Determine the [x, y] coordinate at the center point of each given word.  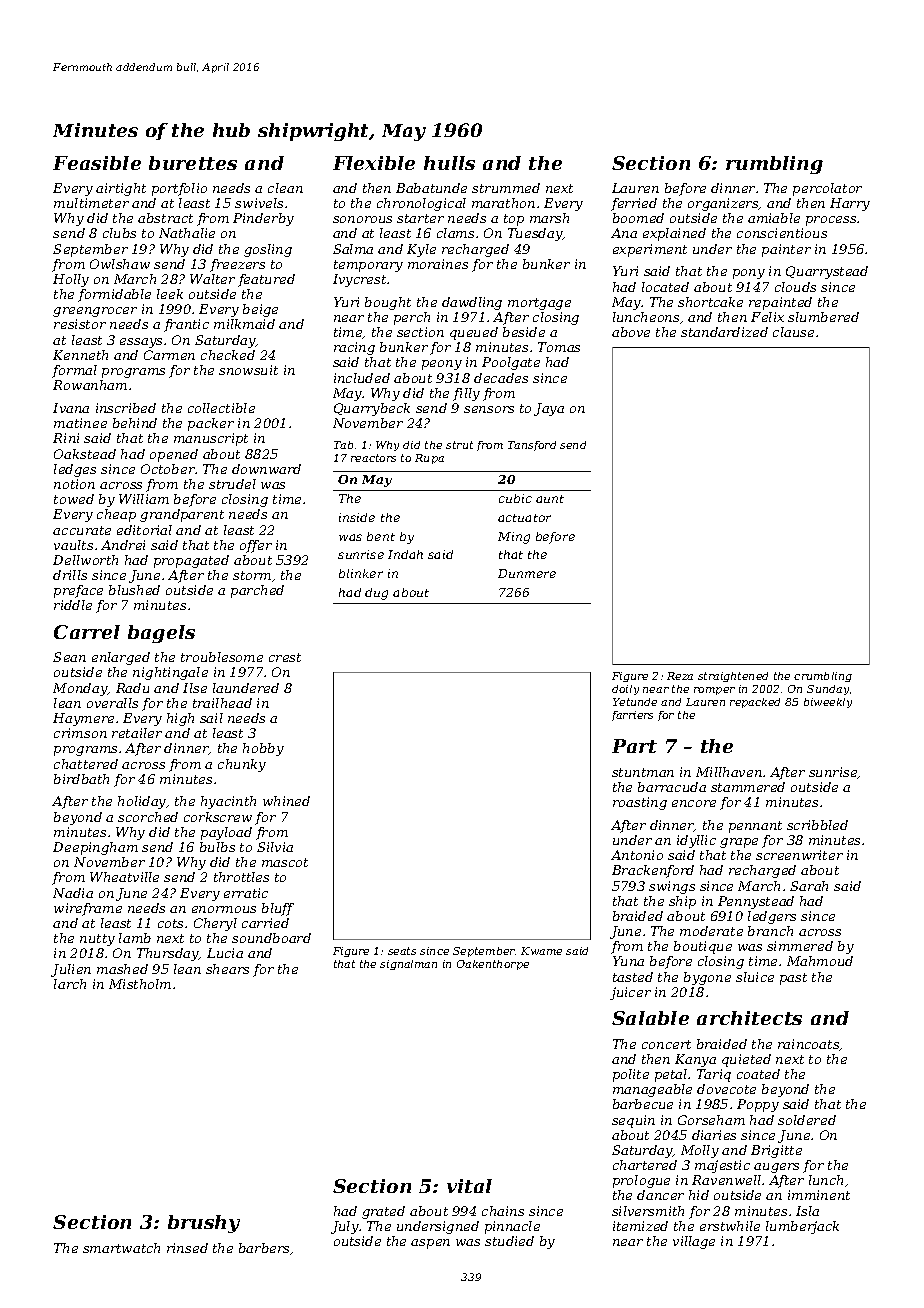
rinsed [187, 1248]
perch [412, 318]
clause [793, 332]
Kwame [541, 951]
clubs [119, 233]
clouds [795, 287]
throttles [241, 877]
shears [227, 969]
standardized [724, 332]
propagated [191, 561]
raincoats [809, 1045]
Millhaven [729, 772]
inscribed [126, 408]
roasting [640, 803]
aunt [550, 499]
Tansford [532, 446]
